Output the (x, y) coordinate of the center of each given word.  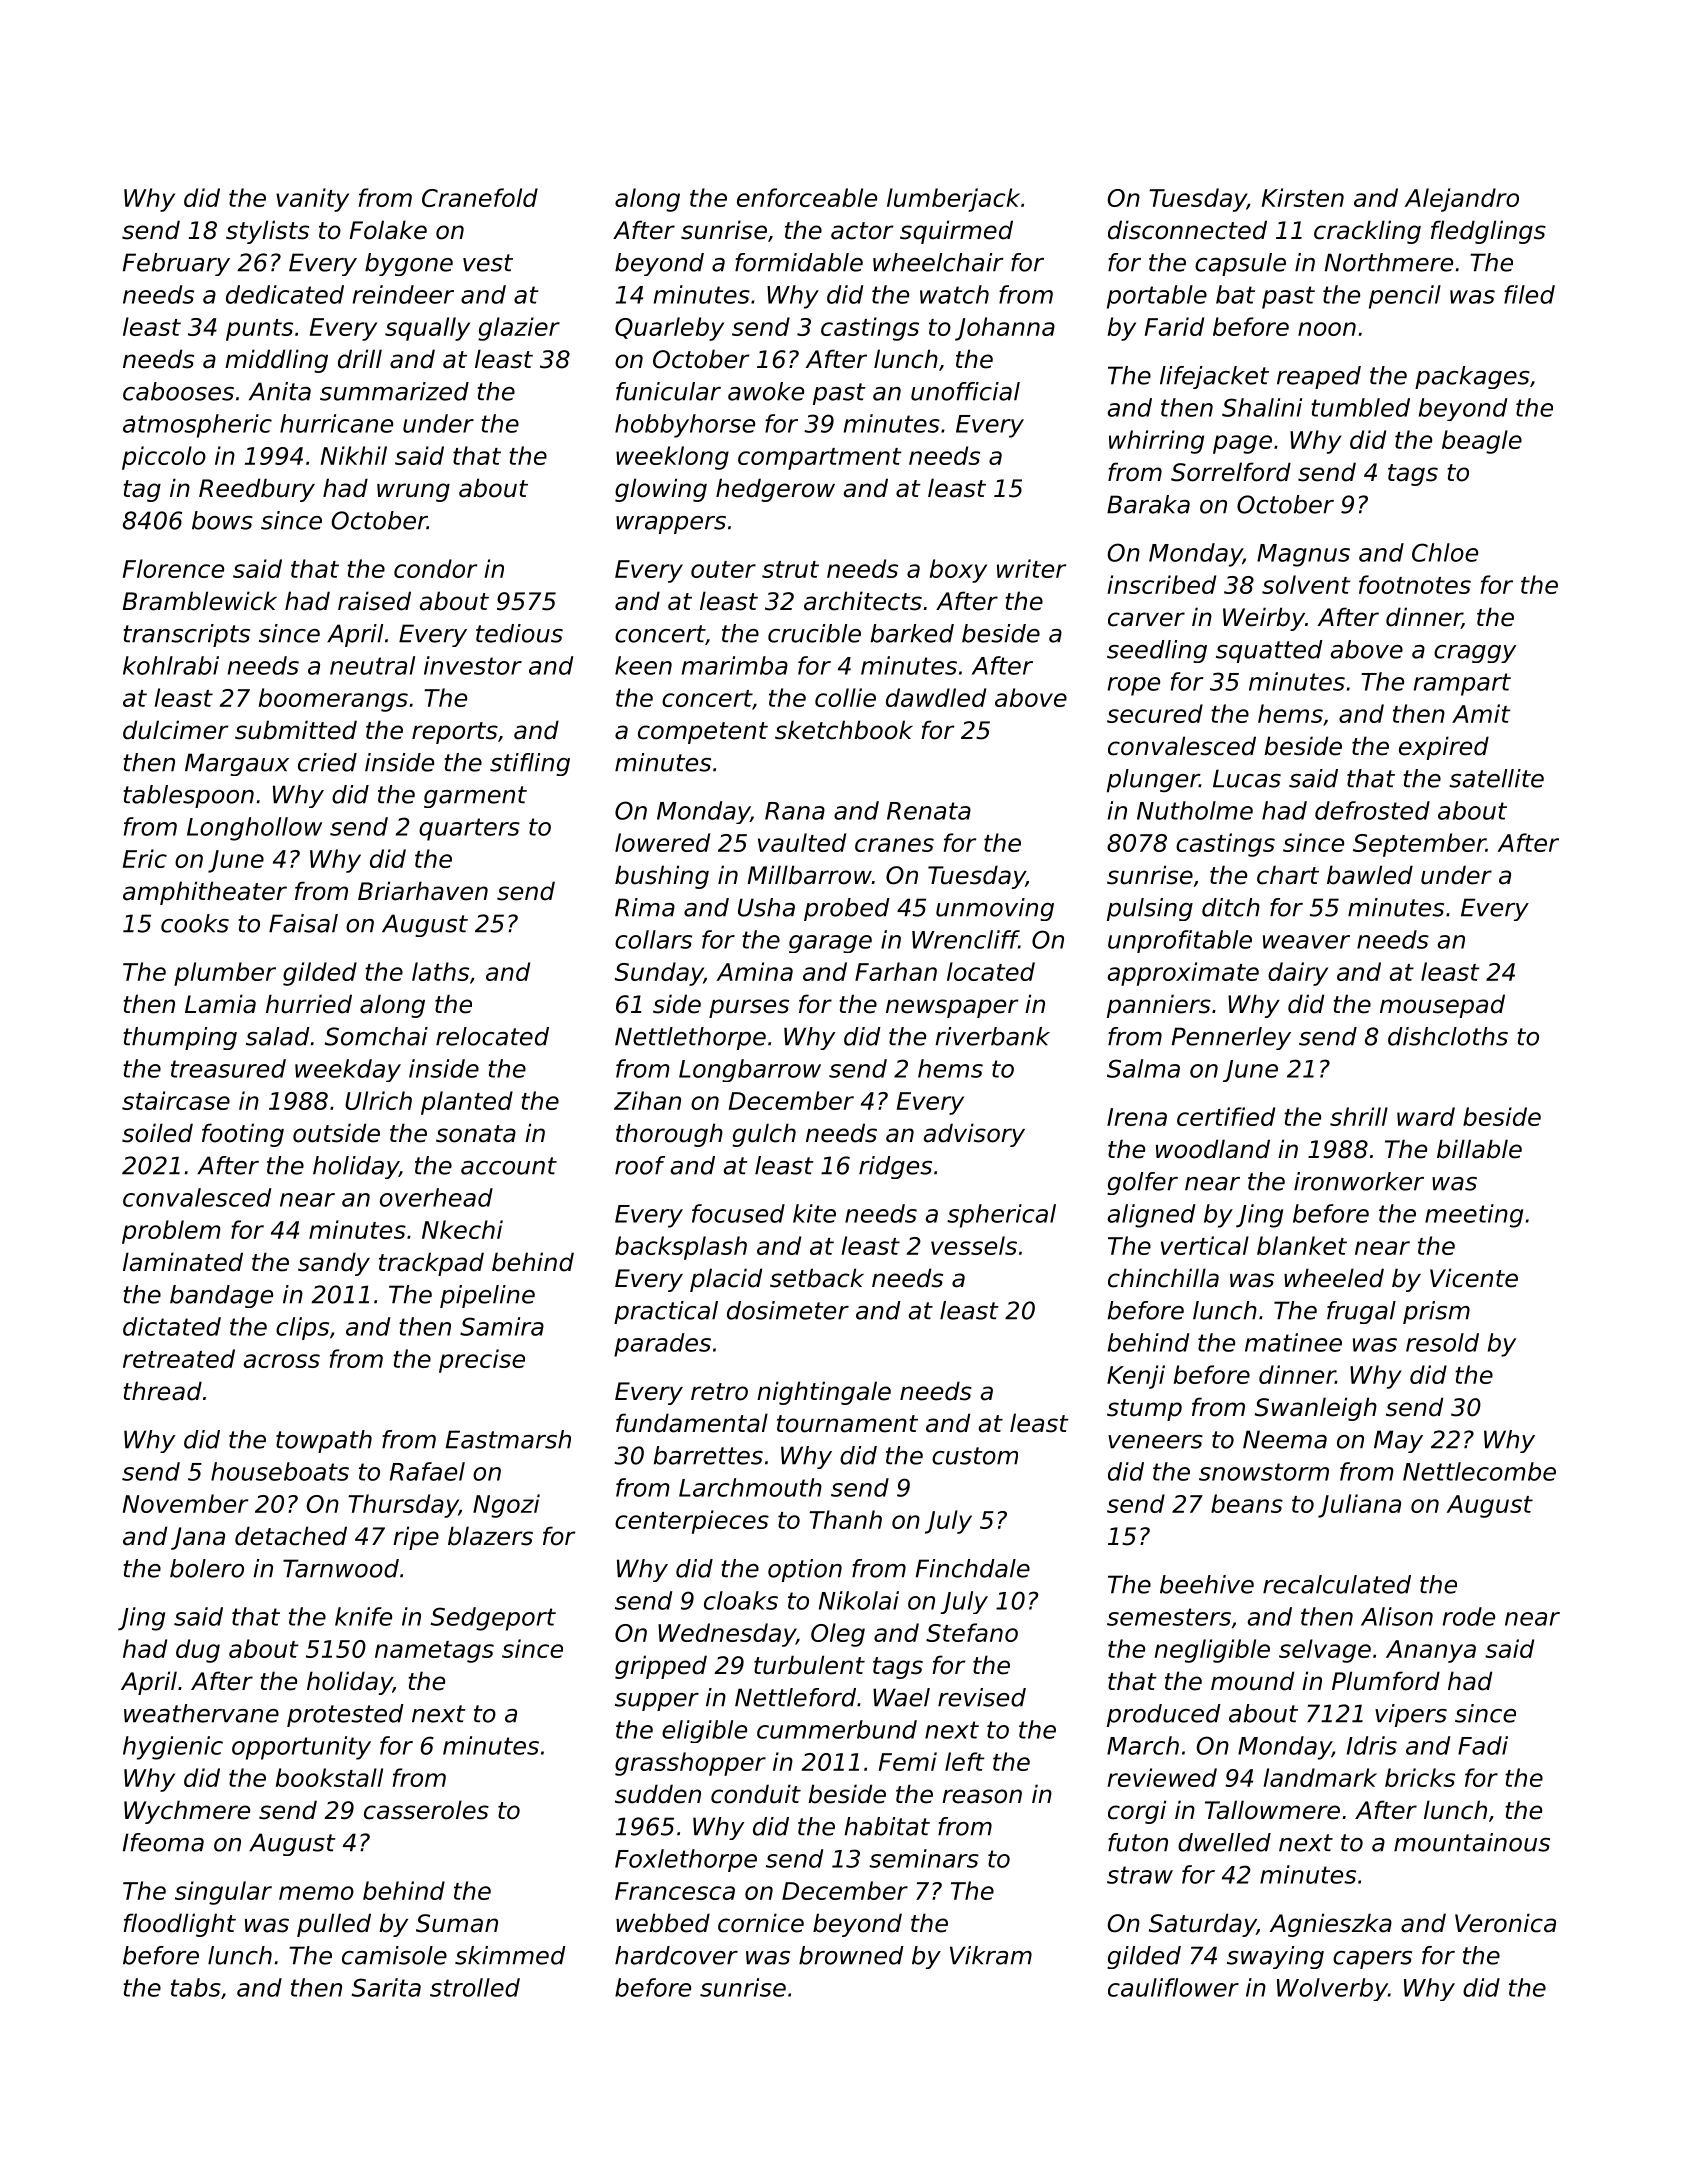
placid (726, 1280)
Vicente (1474, 1278)
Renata (929, 811)
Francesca (675, 1891)
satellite (1496, 778)
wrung (413, 492)
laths (440, 971)
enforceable (807, 197)
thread (162, 1391)
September (1419, 845)
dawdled (936, 697)
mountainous (1472, 1842)
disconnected (1187, 230)
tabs (196, 1987)
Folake (388, 230)
